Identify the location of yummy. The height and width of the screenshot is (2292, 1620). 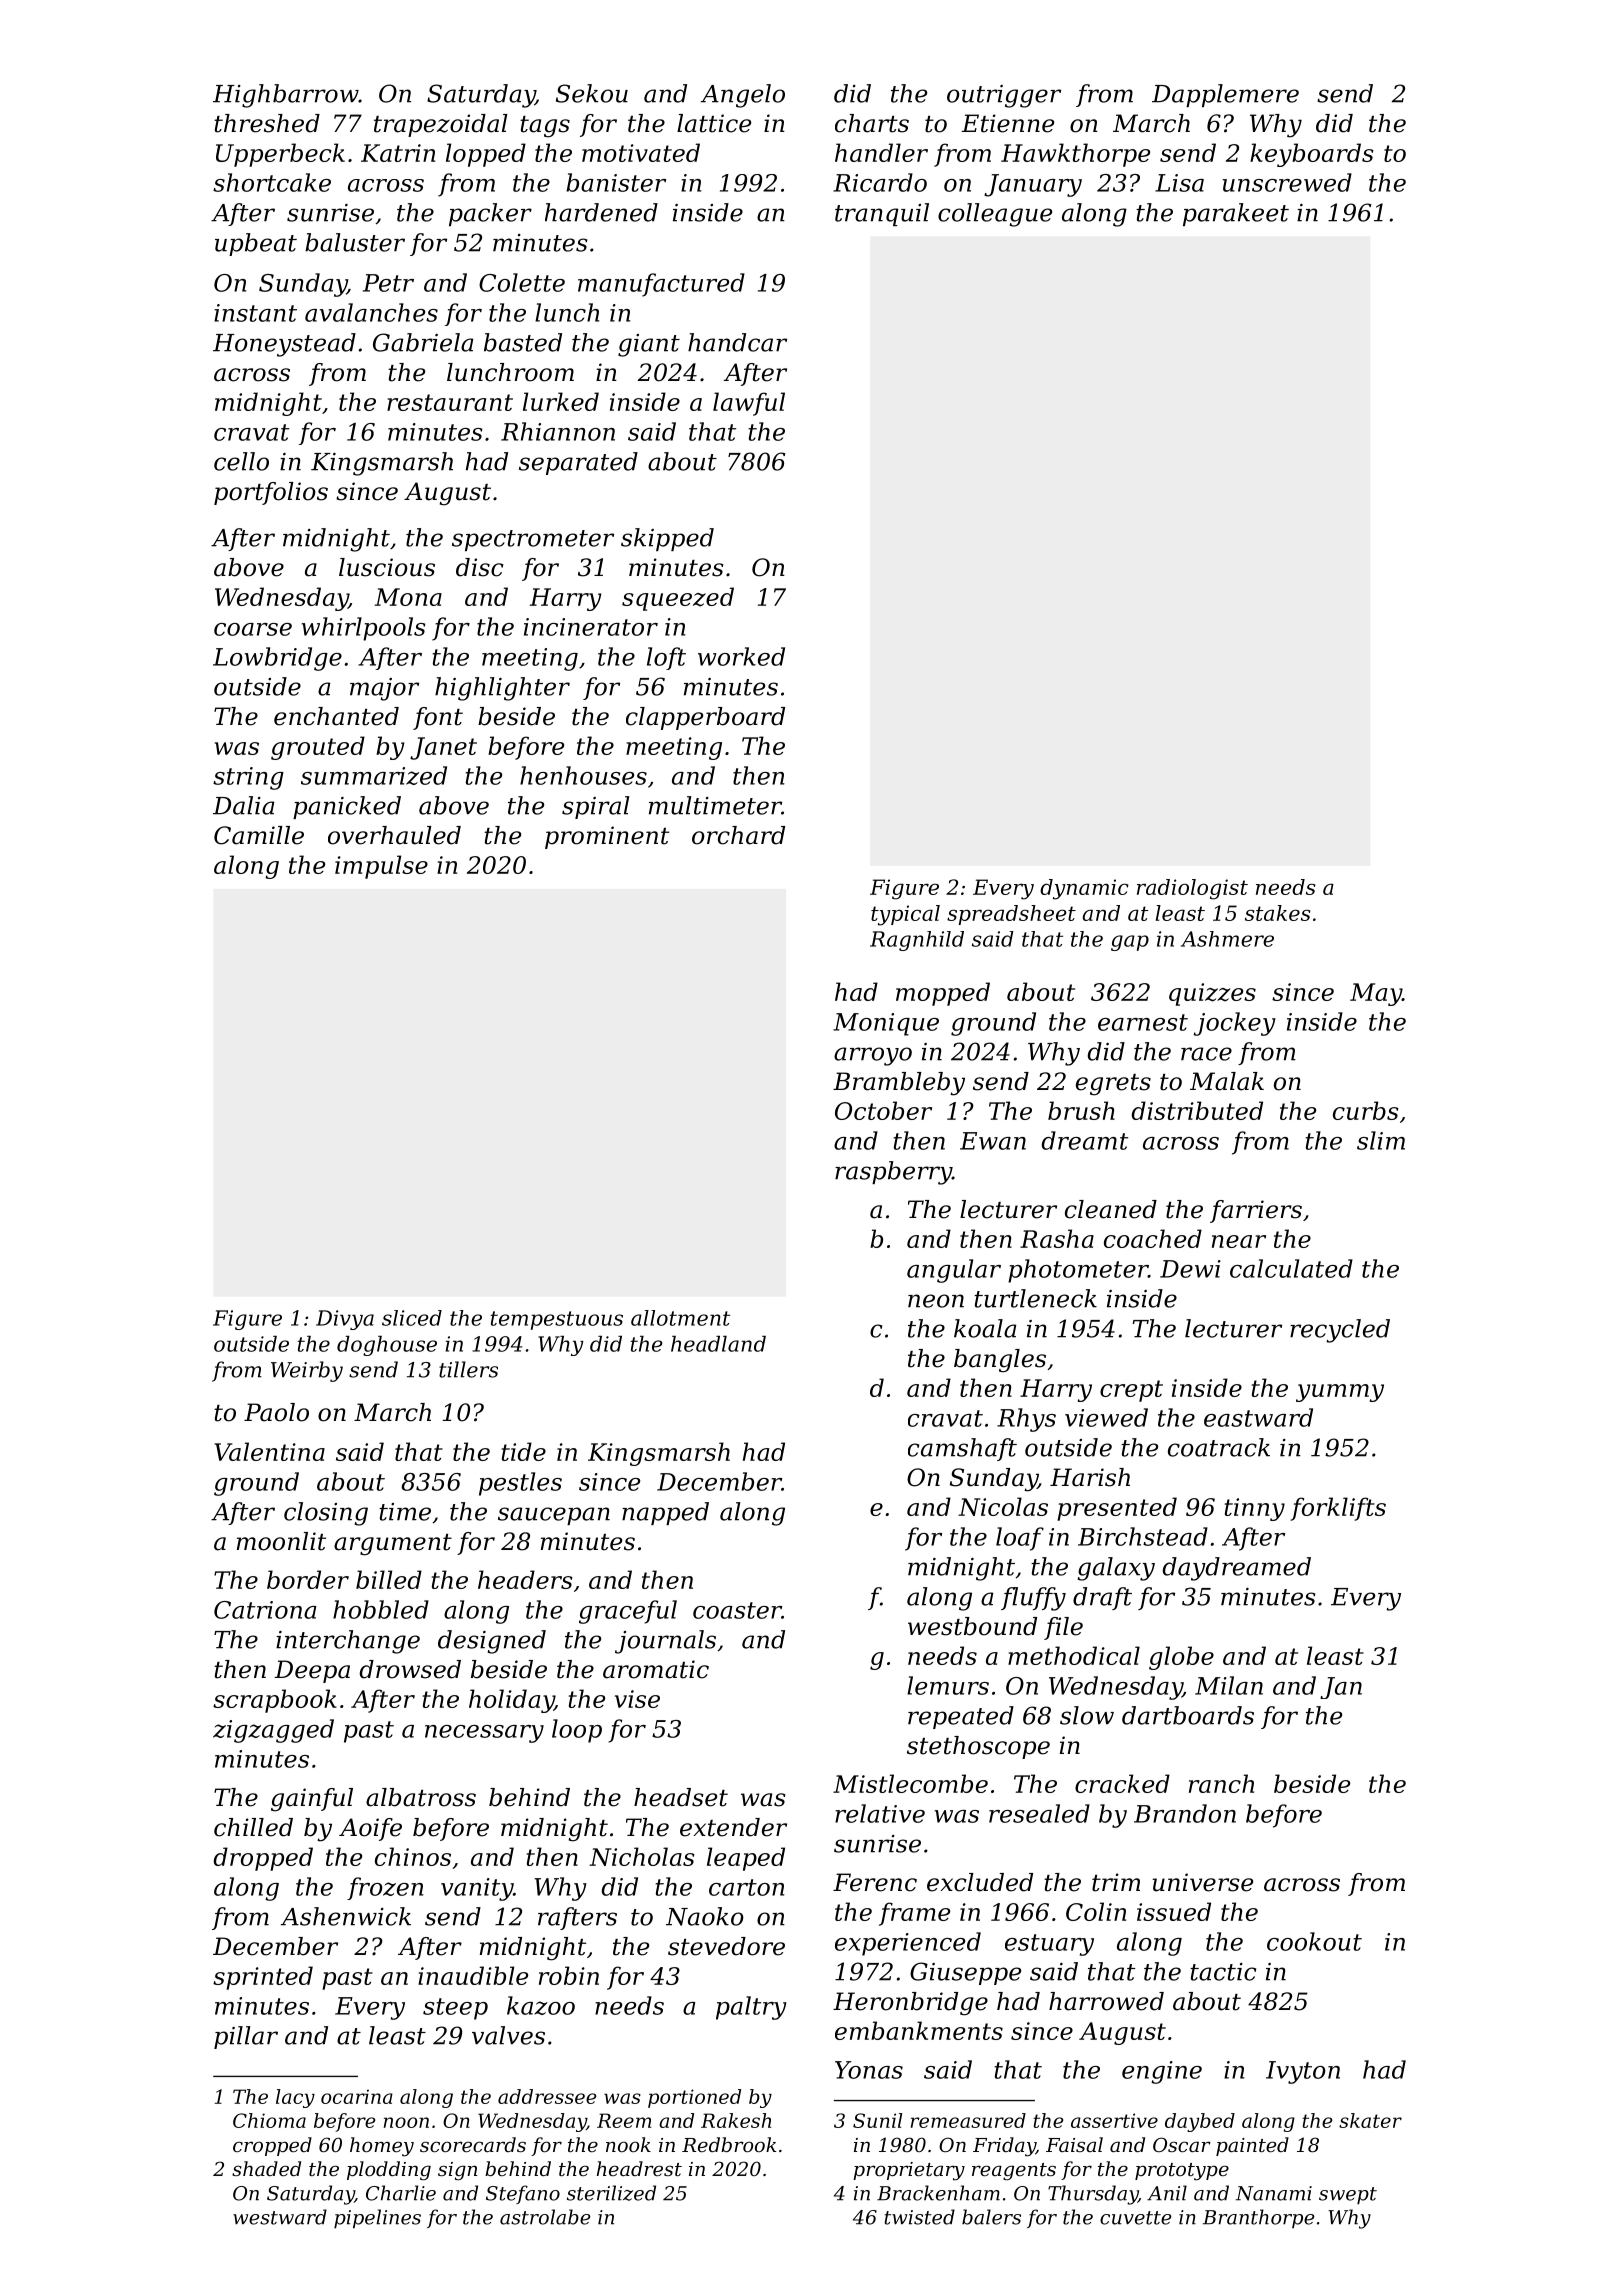
(1340, 1393).
